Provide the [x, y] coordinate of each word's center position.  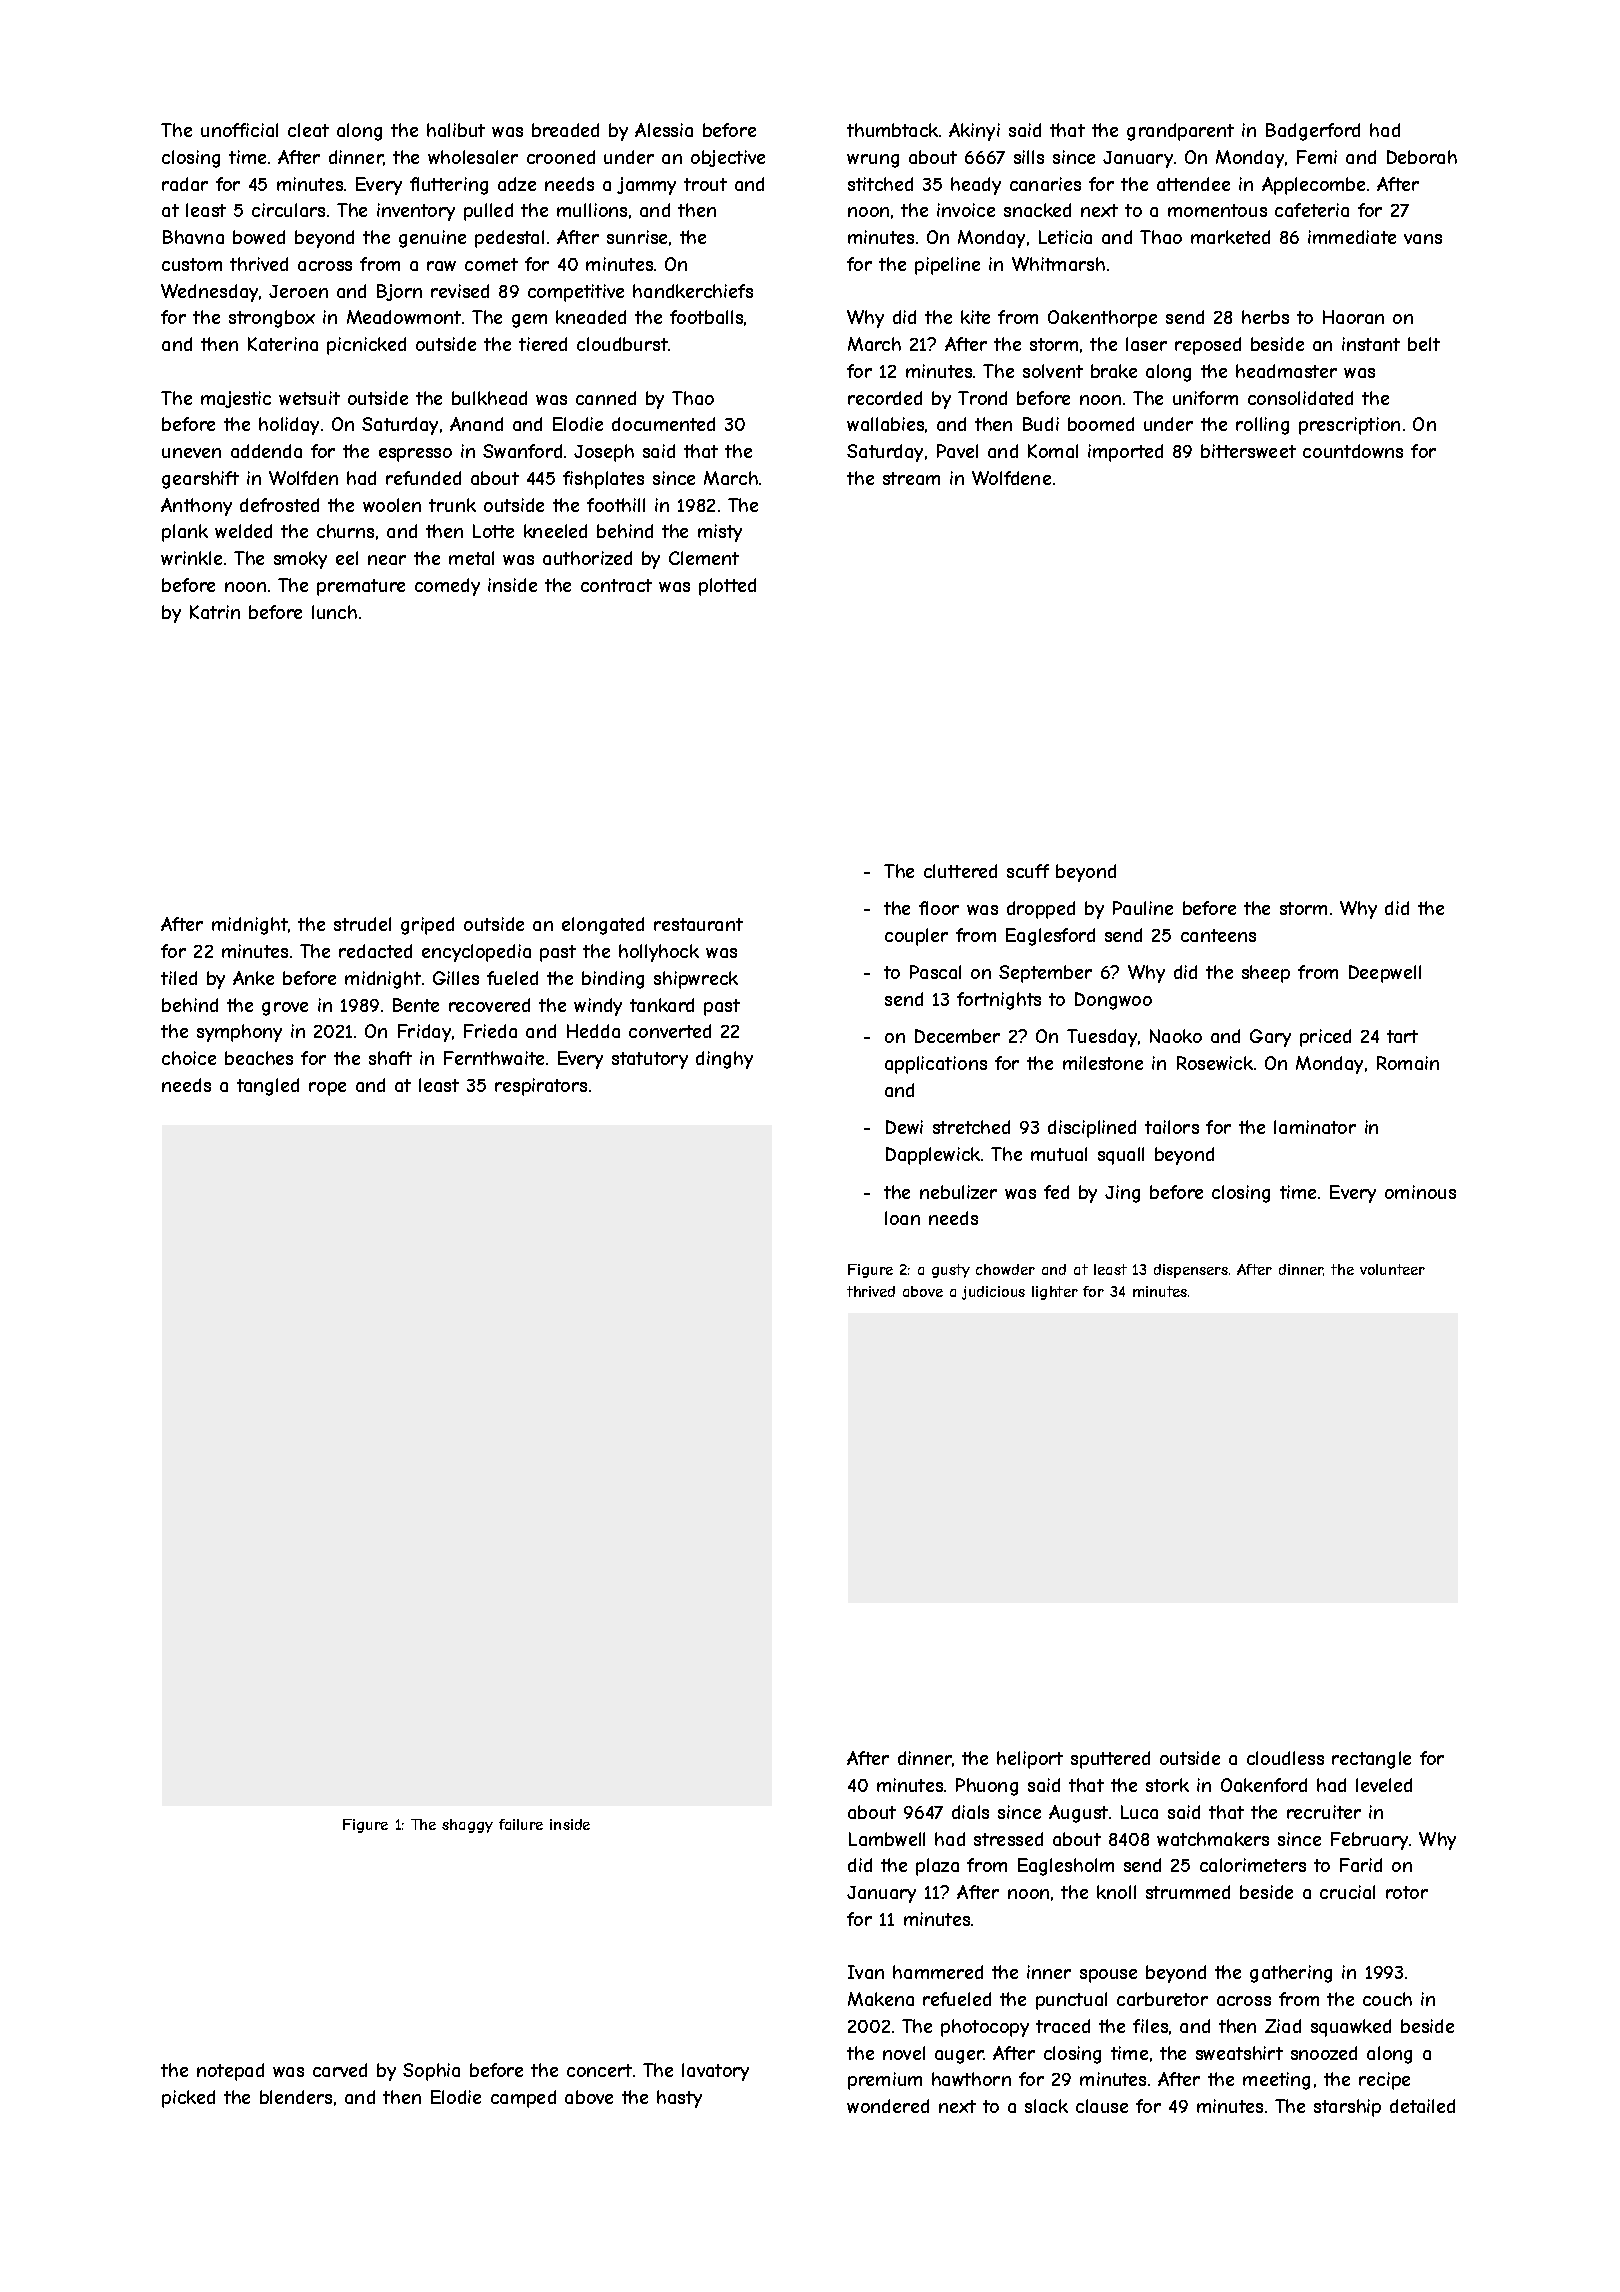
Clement [704, 558]
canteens [1218, 935]
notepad [230, 2072]
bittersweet [1248, 451]
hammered [938, 1972]
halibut [456, 130]
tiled [179, 978]
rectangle [1371, 1760]
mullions [592, 210]
